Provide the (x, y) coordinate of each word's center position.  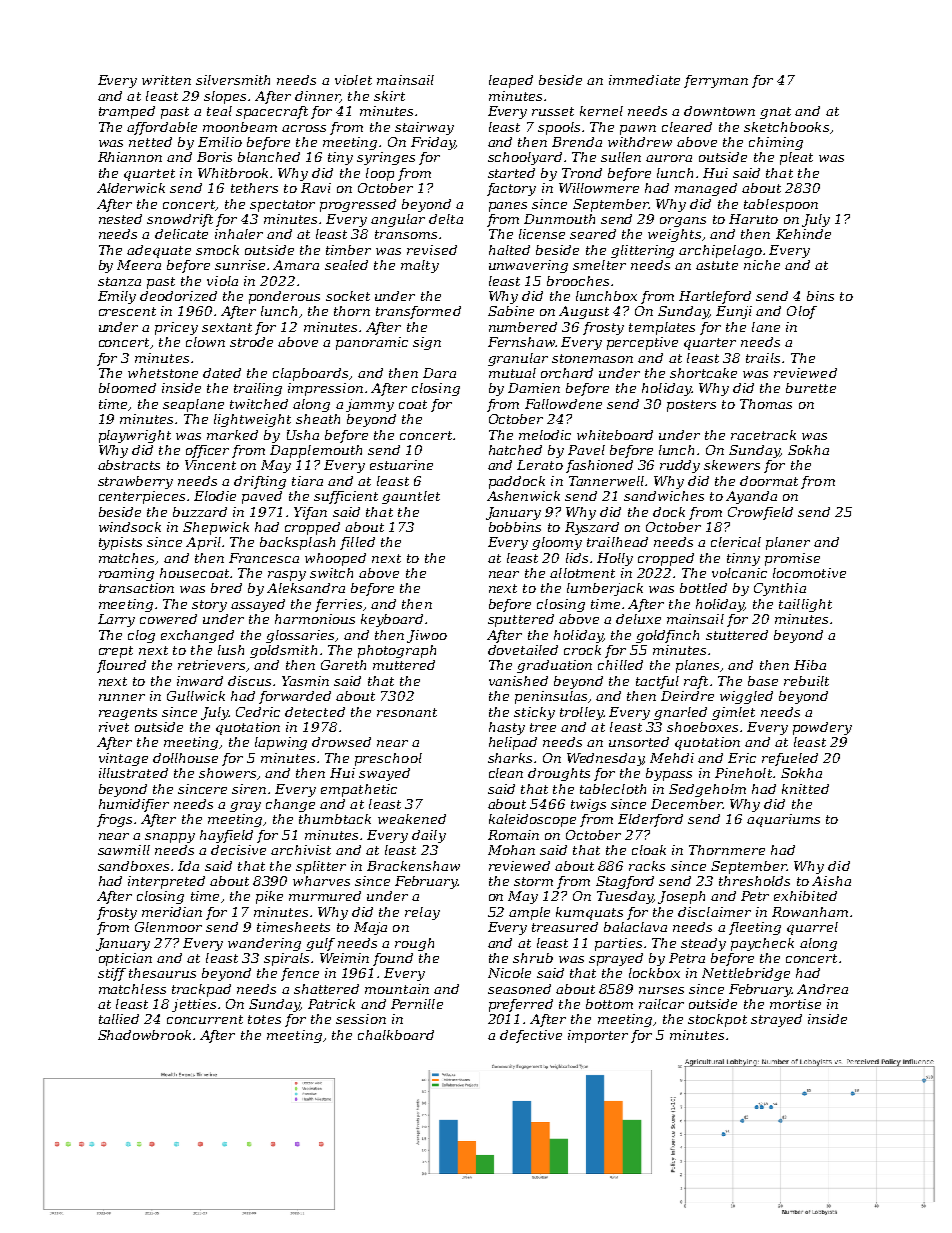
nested (120, 219)
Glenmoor (168, 927)
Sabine (511, 311)
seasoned (519, 989)
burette (811, 388)
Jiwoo (427, 636)
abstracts (129, 465)
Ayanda (751, 497)
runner (122, 697)
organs (683, 222)
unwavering (528, 266)
